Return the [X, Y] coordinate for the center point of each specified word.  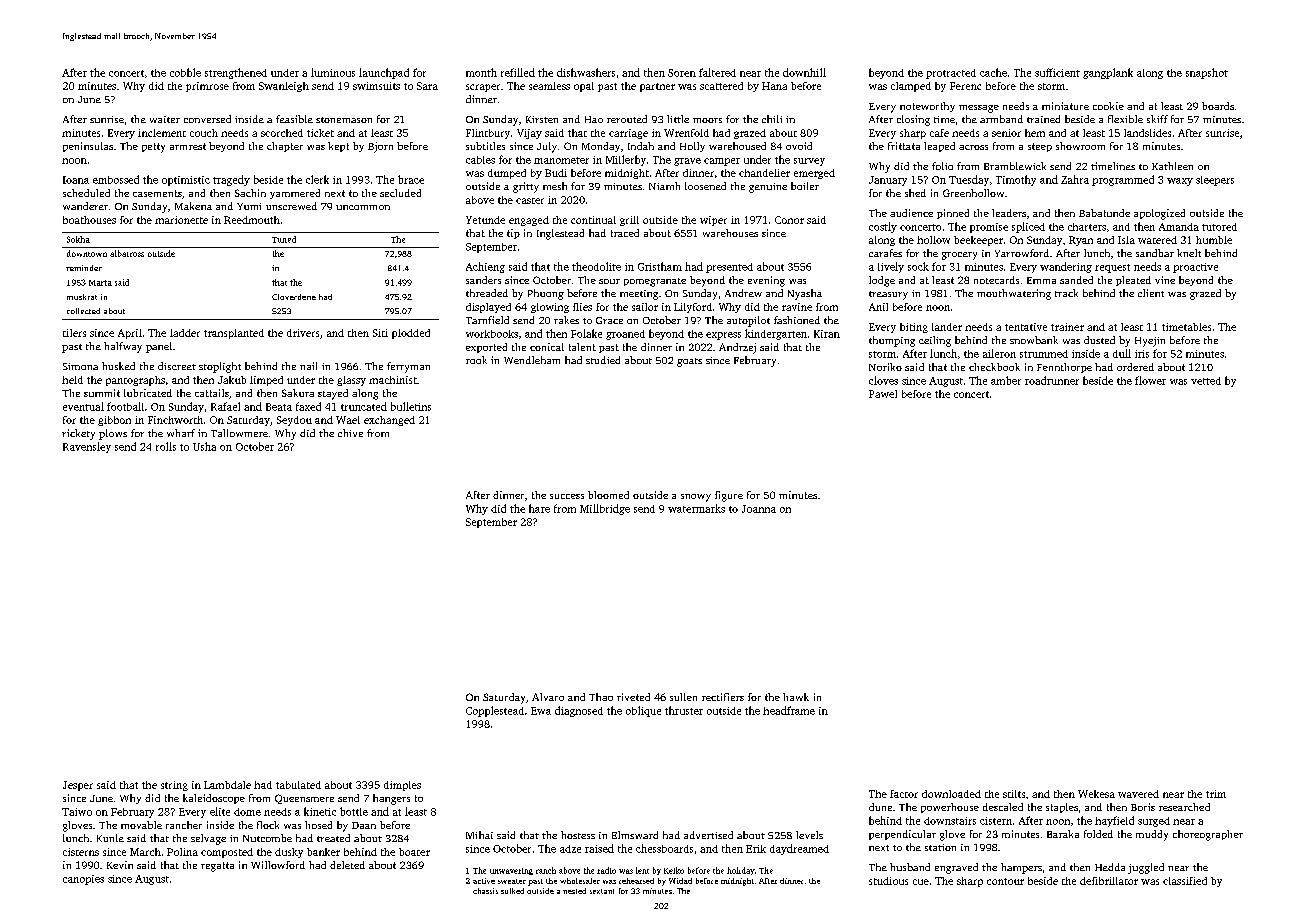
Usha [204, 446]
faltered [717, 72]
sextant [602, 891]
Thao [601, 697]
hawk [796, 697]
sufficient [1057, 72]
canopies [83, 880]
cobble [185, 72]
